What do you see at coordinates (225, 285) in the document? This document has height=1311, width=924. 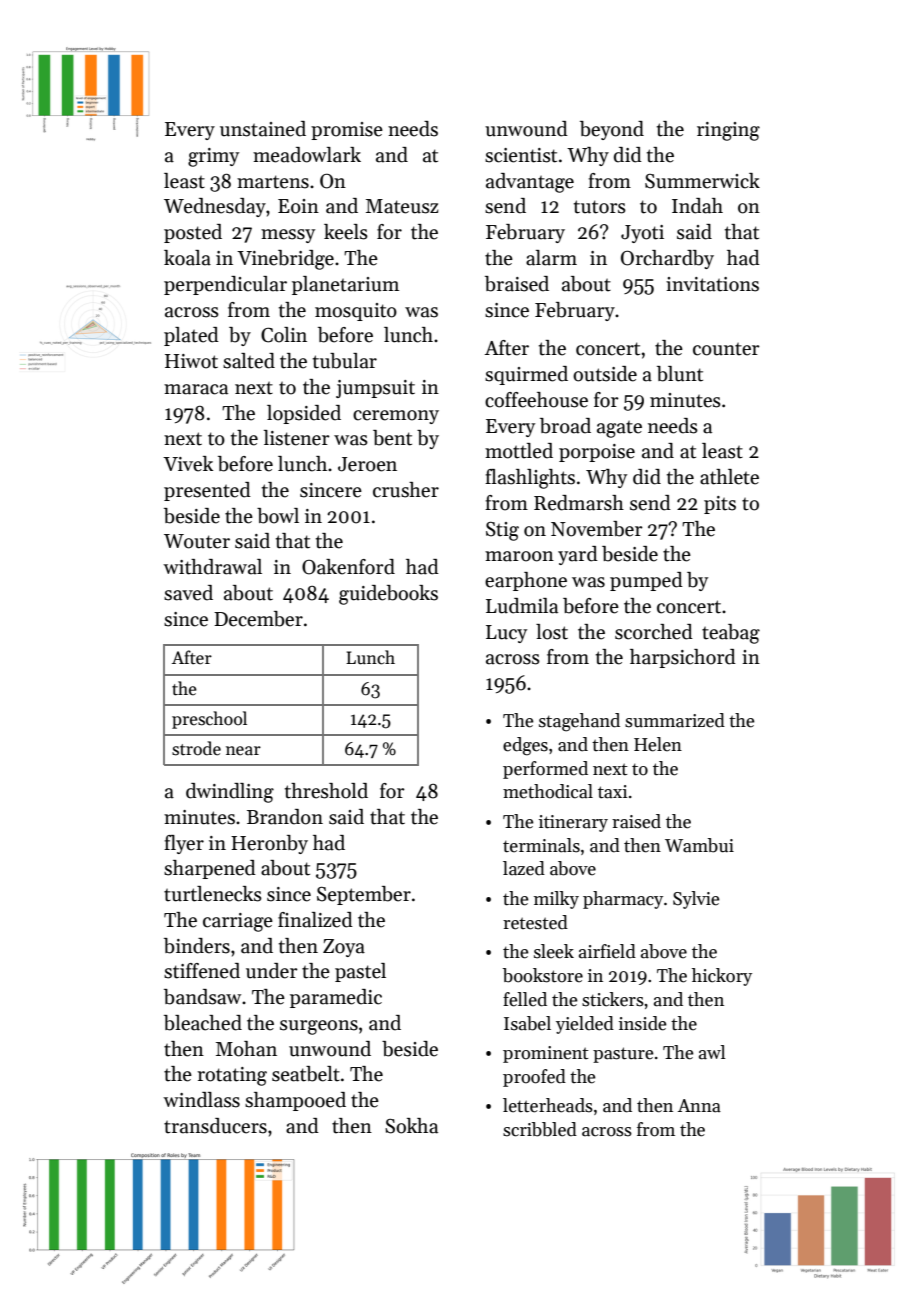 I see `perpendicular` at bounding box center [225, 285].
